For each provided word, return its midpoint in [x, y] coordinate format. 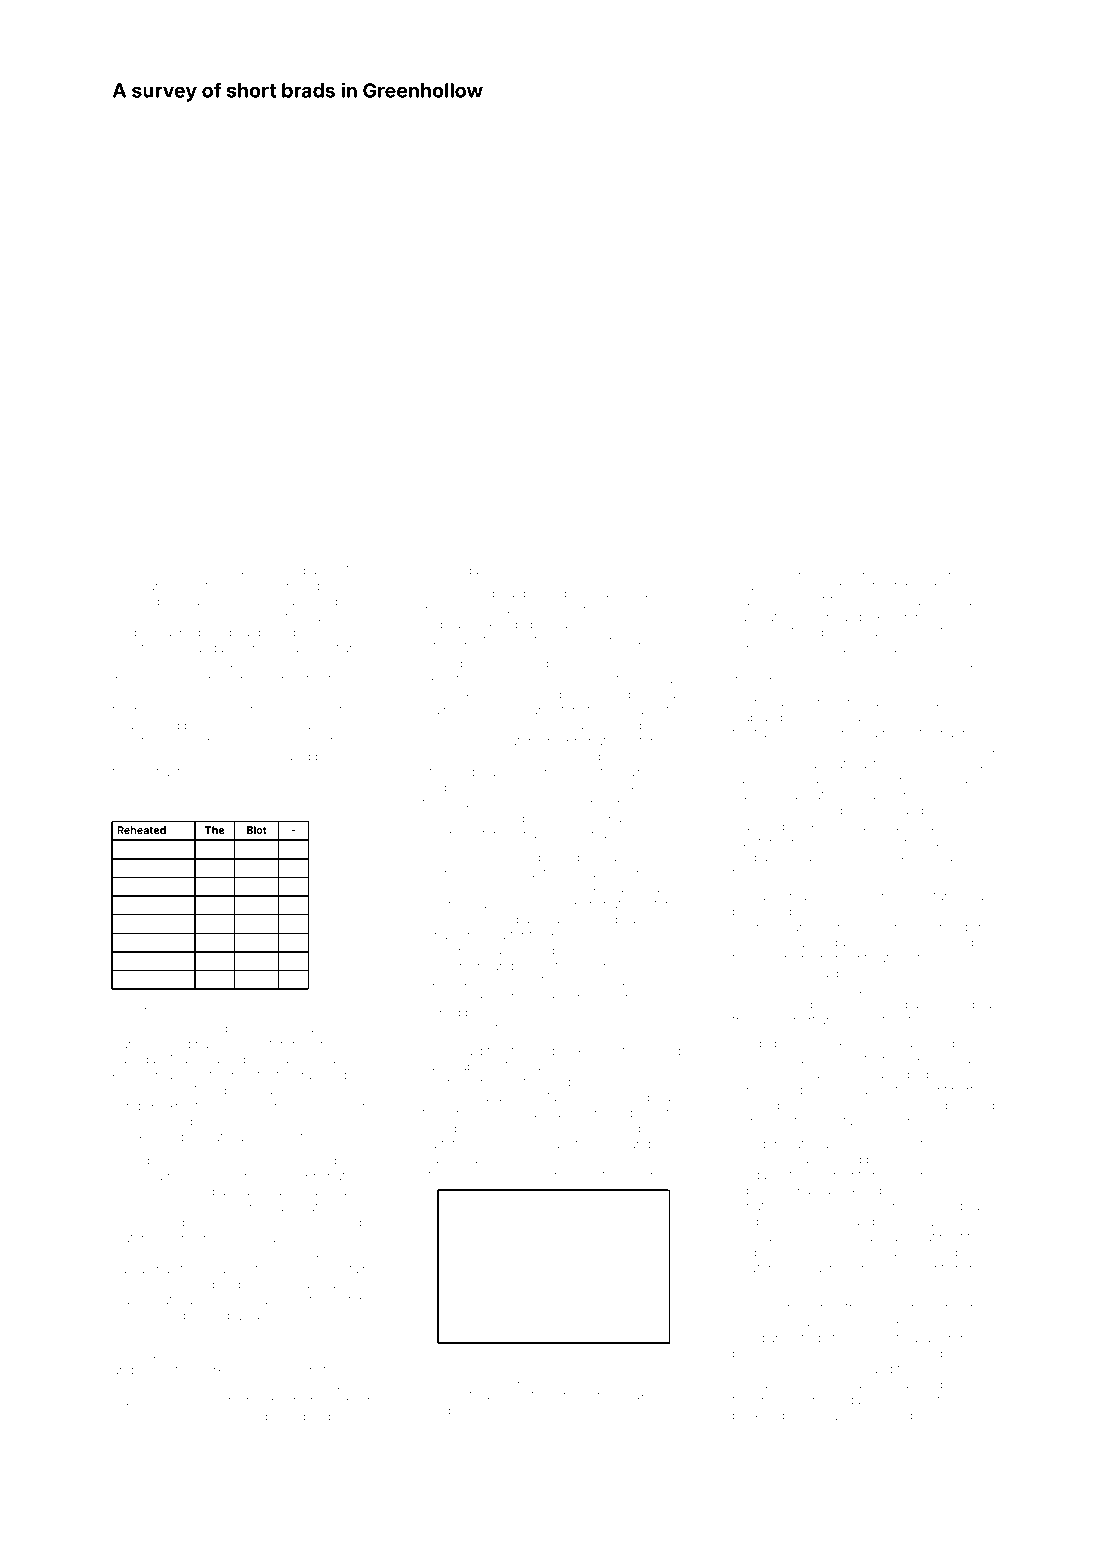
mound [169, 1416]
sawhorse [652, 640]
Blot [257, 830]
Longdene [833, 843]
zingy [438, 953]
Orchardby [932, 1106]
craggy [452, 743]
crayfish [883, 633]
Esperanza [268, 648]
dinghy [857, 665]
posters [475, 1130]
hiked [598, 888]
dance [130, 1207]
